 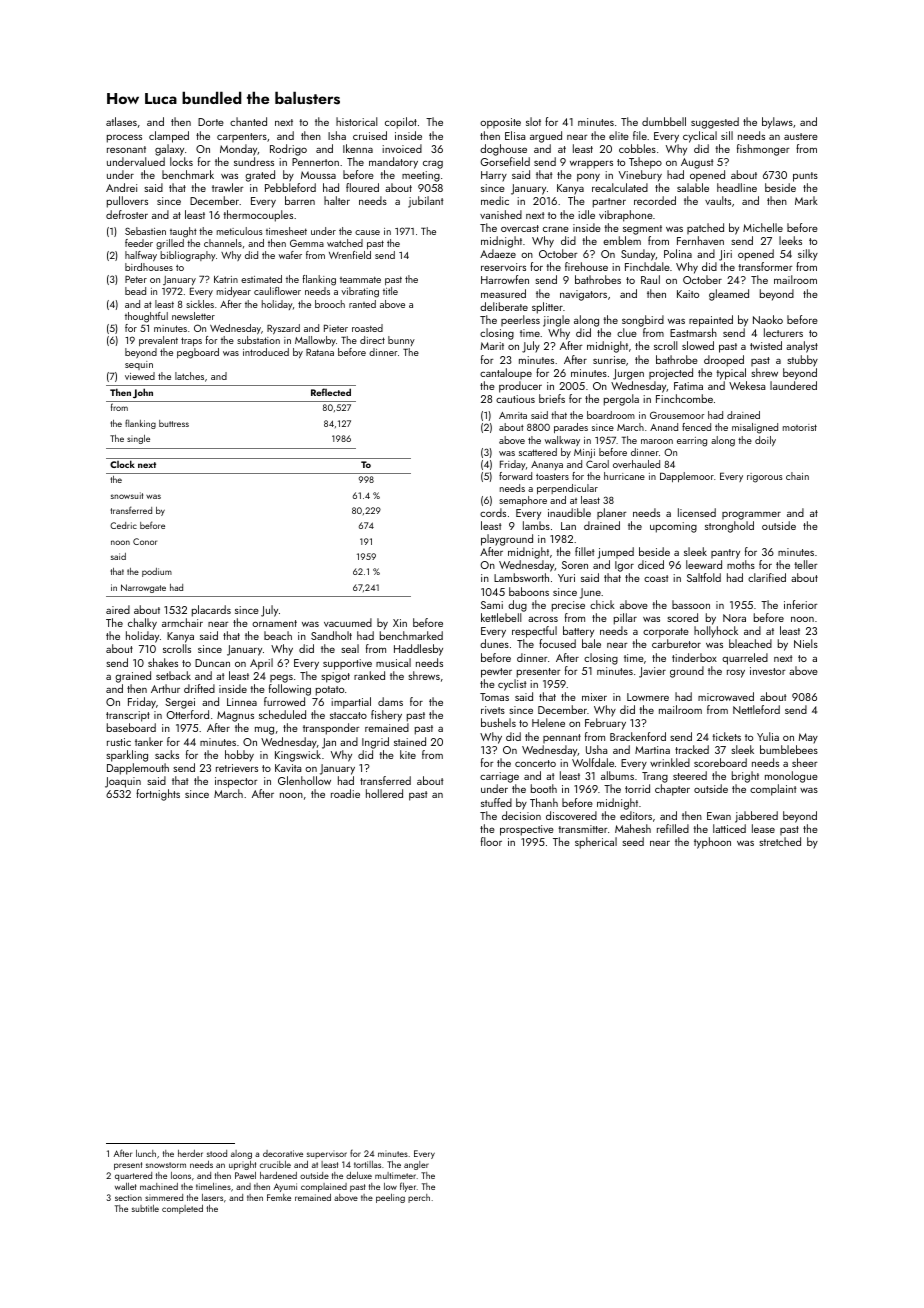 I want to click on Dorte, so click(x=211, y=122).
